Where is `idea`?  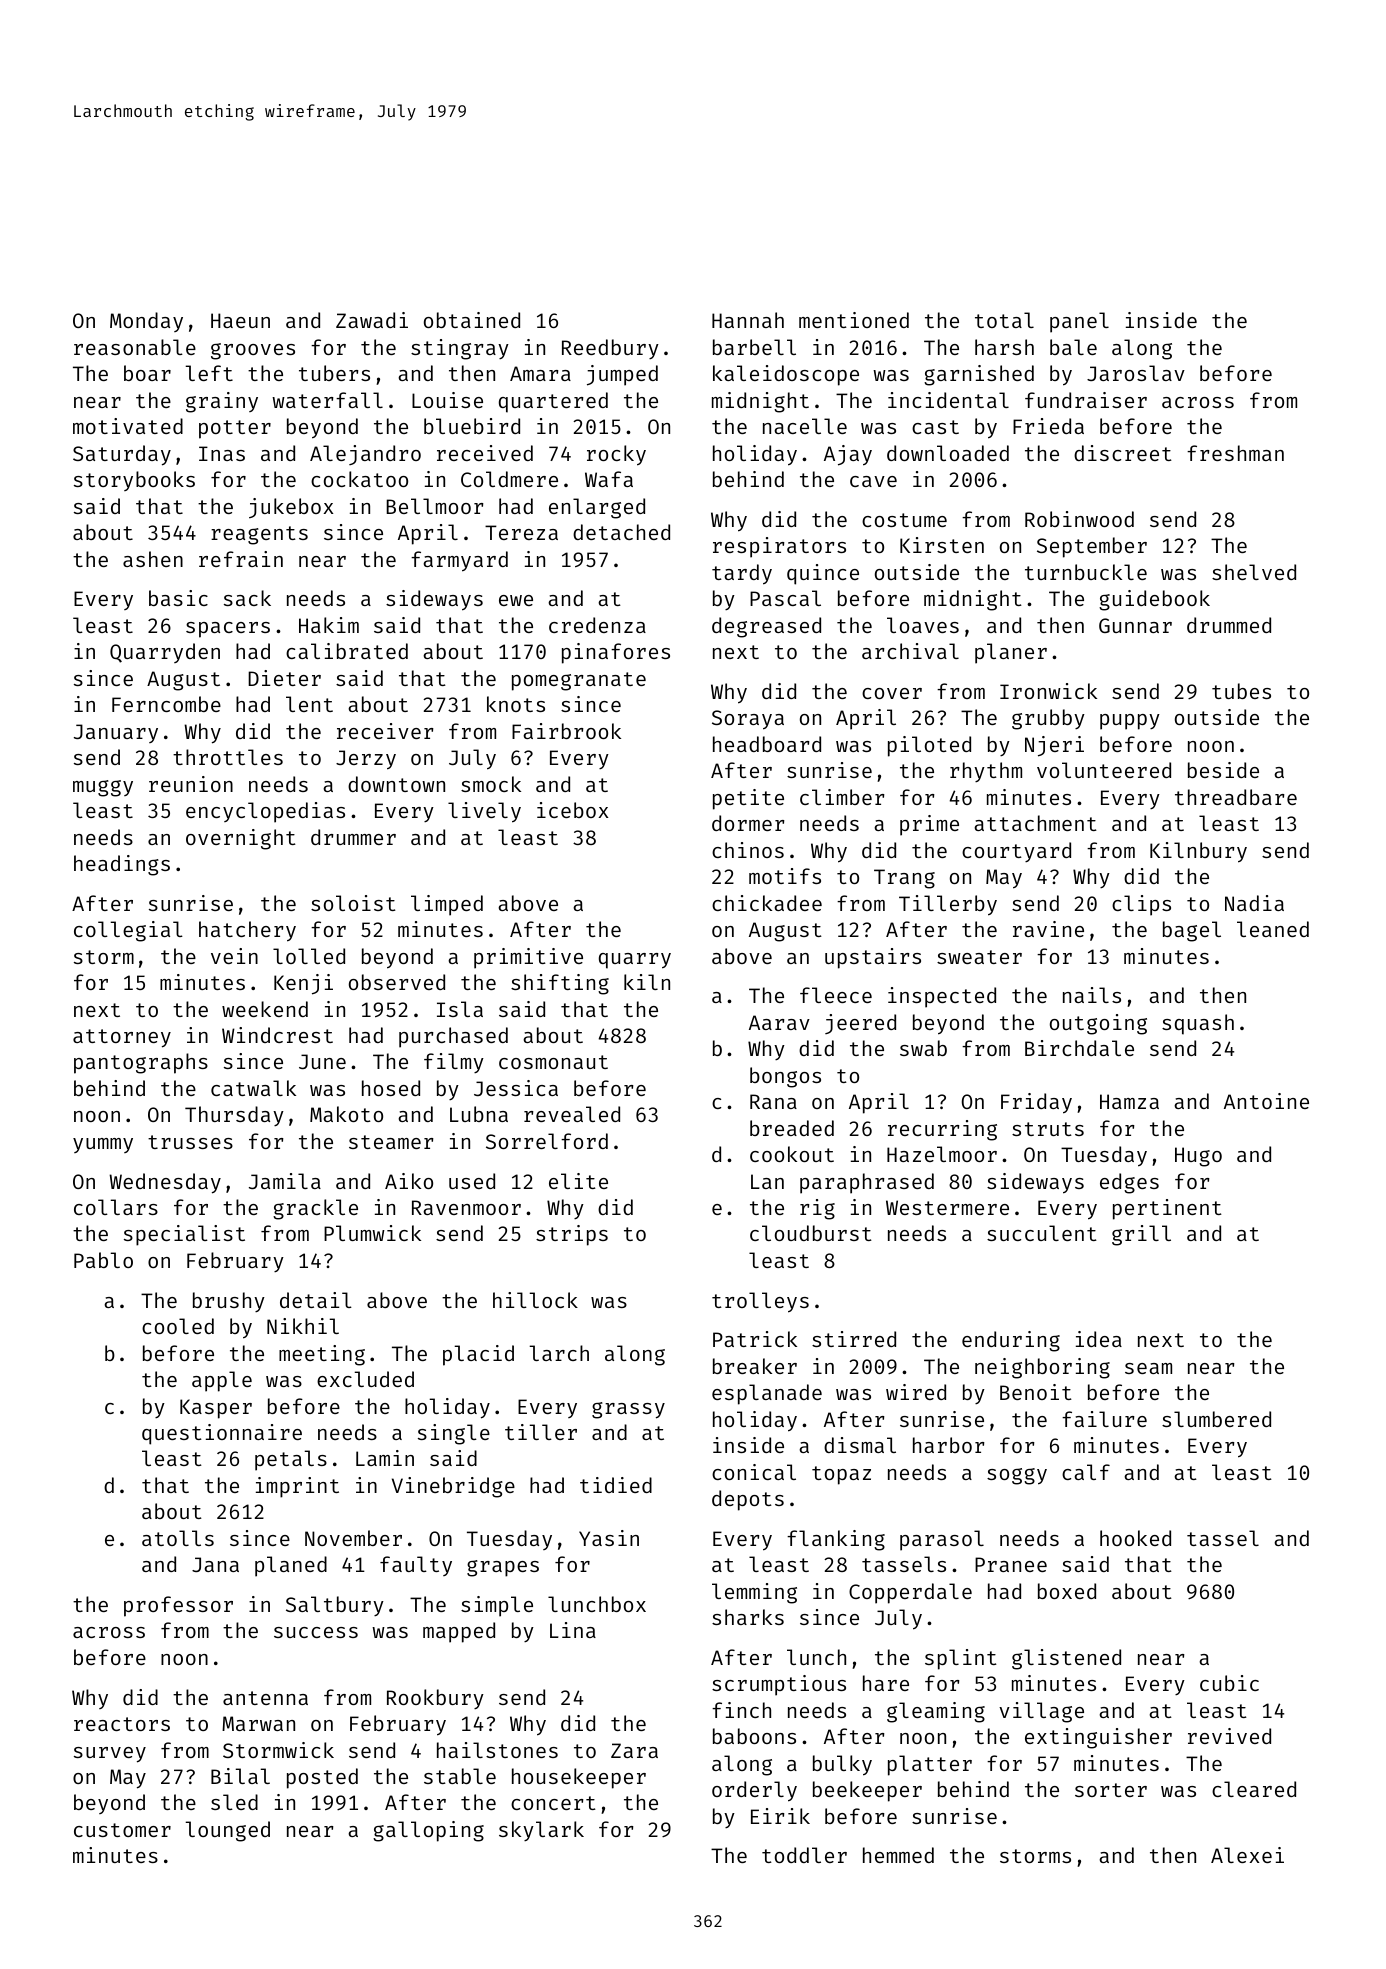 idea is located at coordinates (1099, 1339).
